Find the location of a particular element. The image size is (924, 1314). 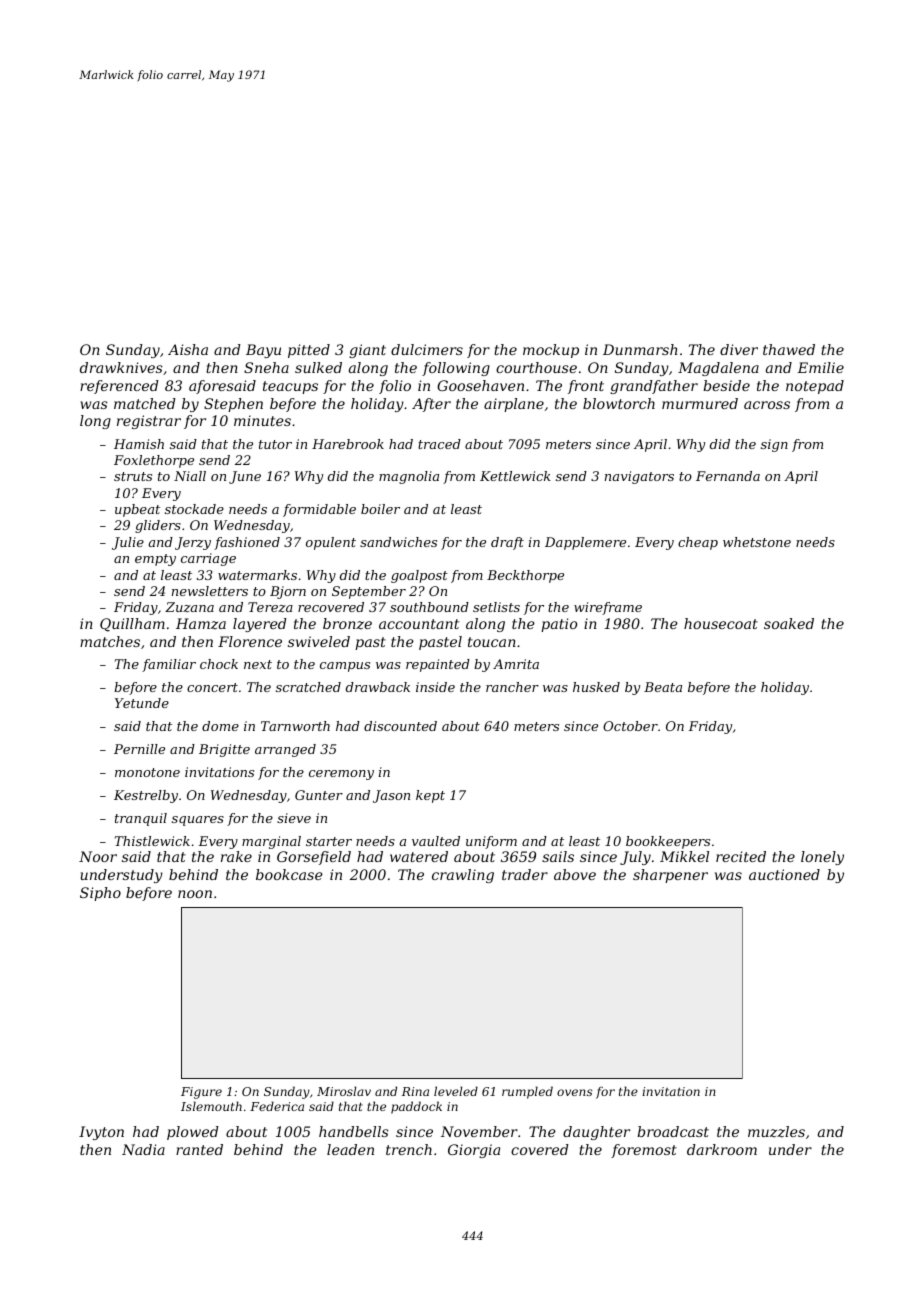

whetstone is located at coordinates (757, 542).
